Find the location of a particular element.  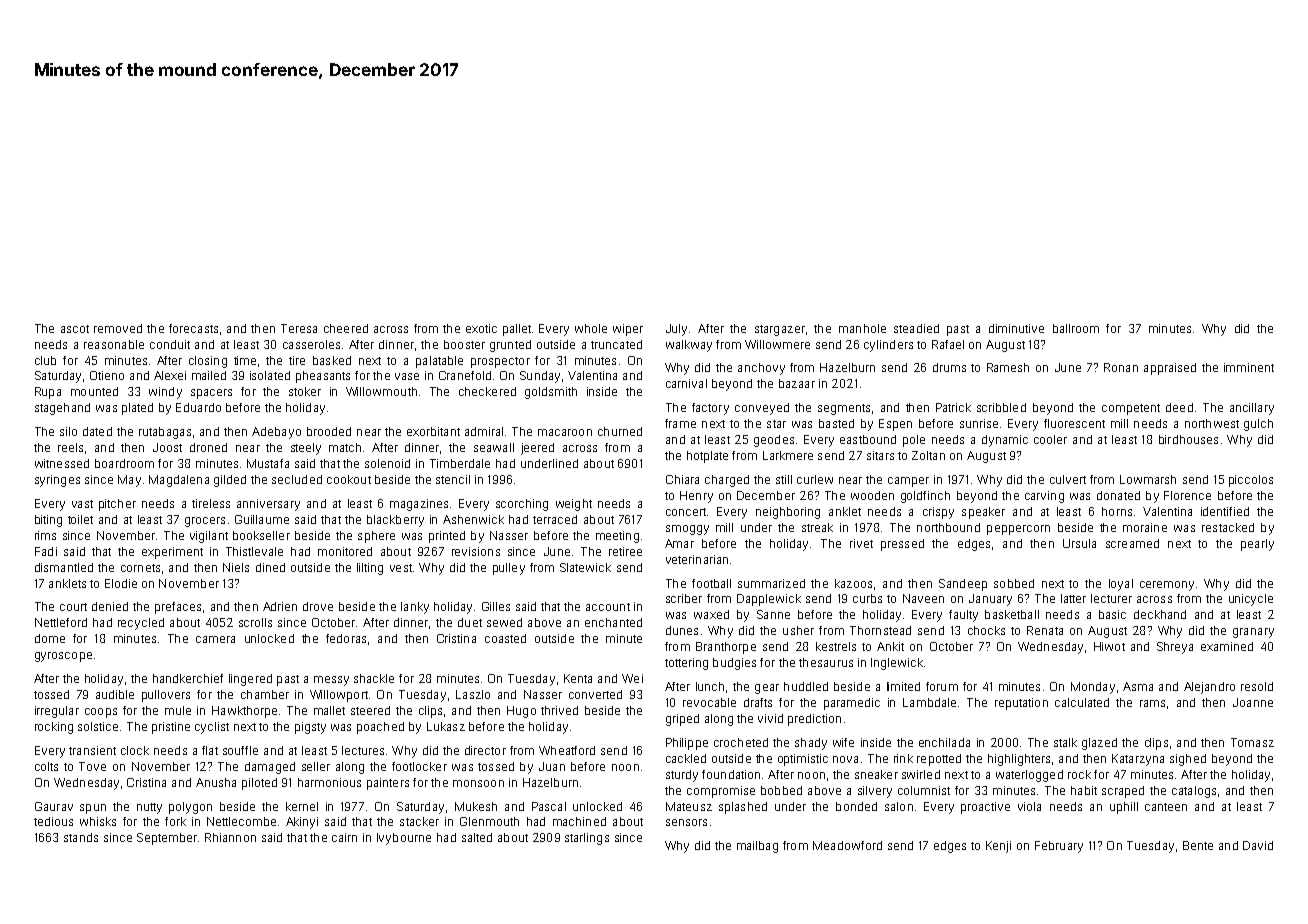

Patrick is located at coordinates (953, 407).
